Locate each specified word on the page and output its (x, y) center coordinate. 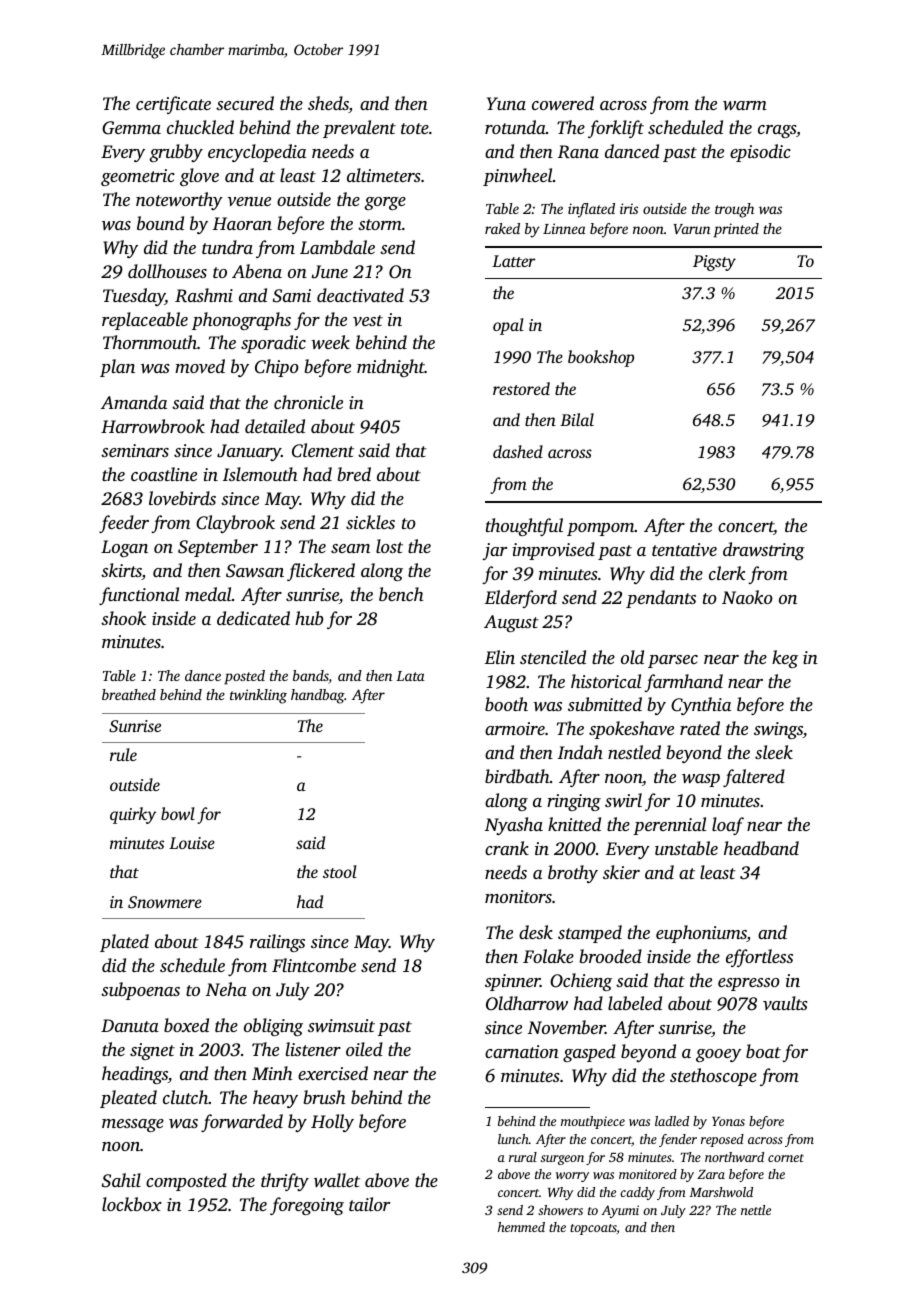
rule (123, 754)
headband (761, 848)
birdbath (517, 776)
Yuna (506, 103)
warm (745, 105)
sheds (328, 104)
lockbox (132, 1204)
